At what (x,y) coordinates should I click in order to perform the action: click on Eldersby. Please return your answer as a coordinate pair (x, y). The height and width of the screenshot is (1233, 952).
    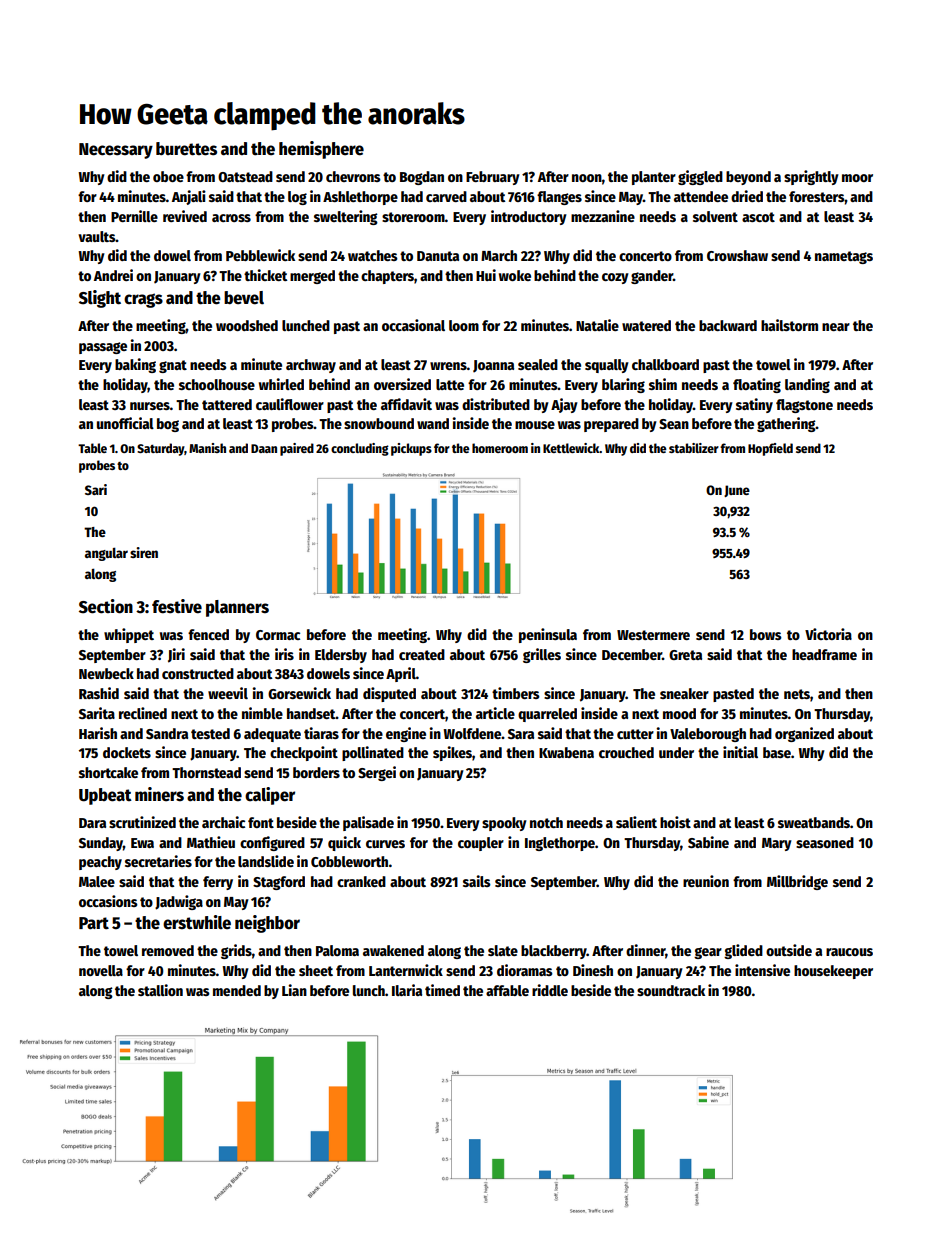
    Looking at the image, I should click on (341, 656).
